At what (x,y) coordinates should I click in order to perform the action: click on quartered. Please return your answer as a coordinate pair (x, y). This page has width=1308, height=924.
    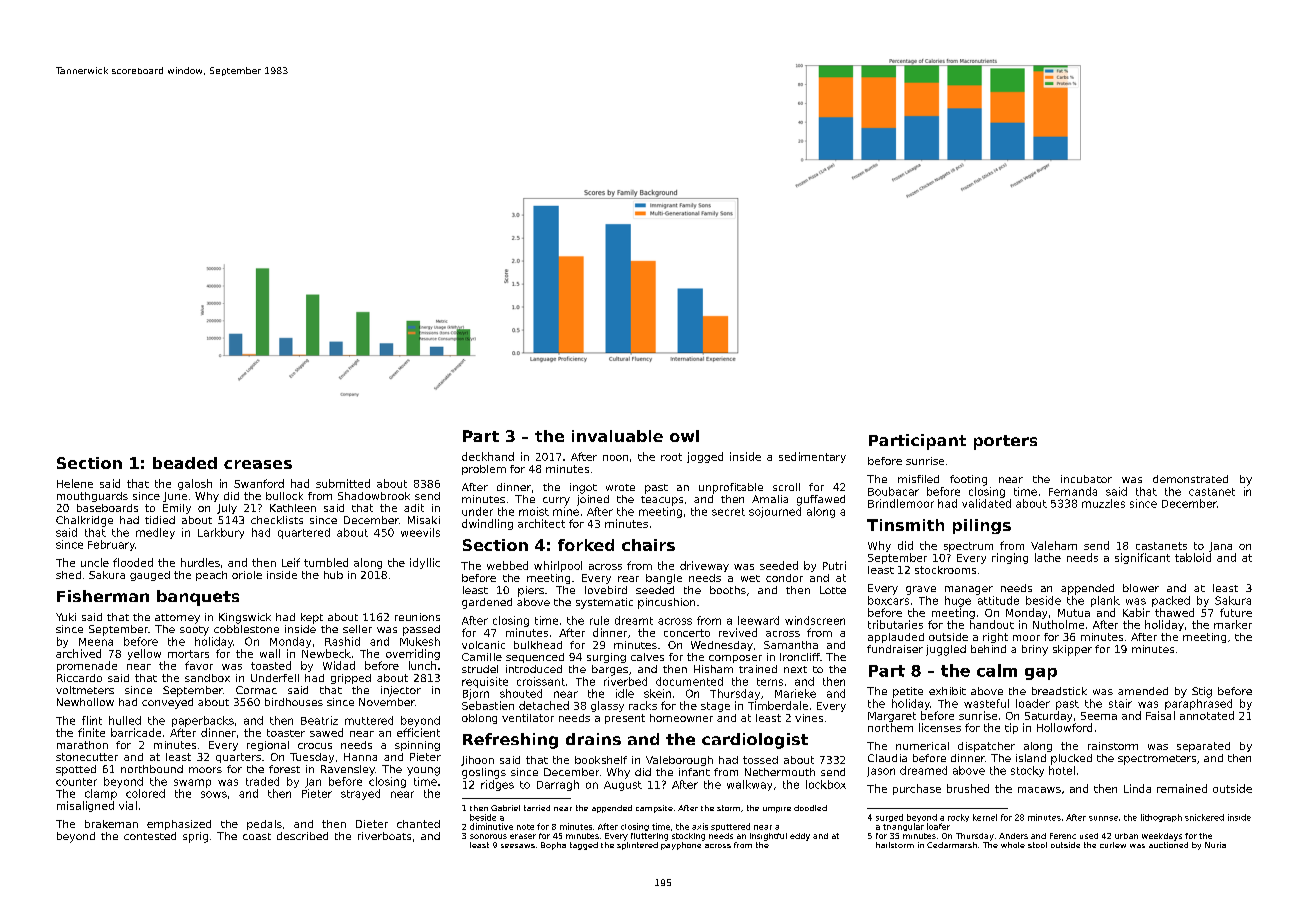
    Looking at the image, I should click on (304, 533).
